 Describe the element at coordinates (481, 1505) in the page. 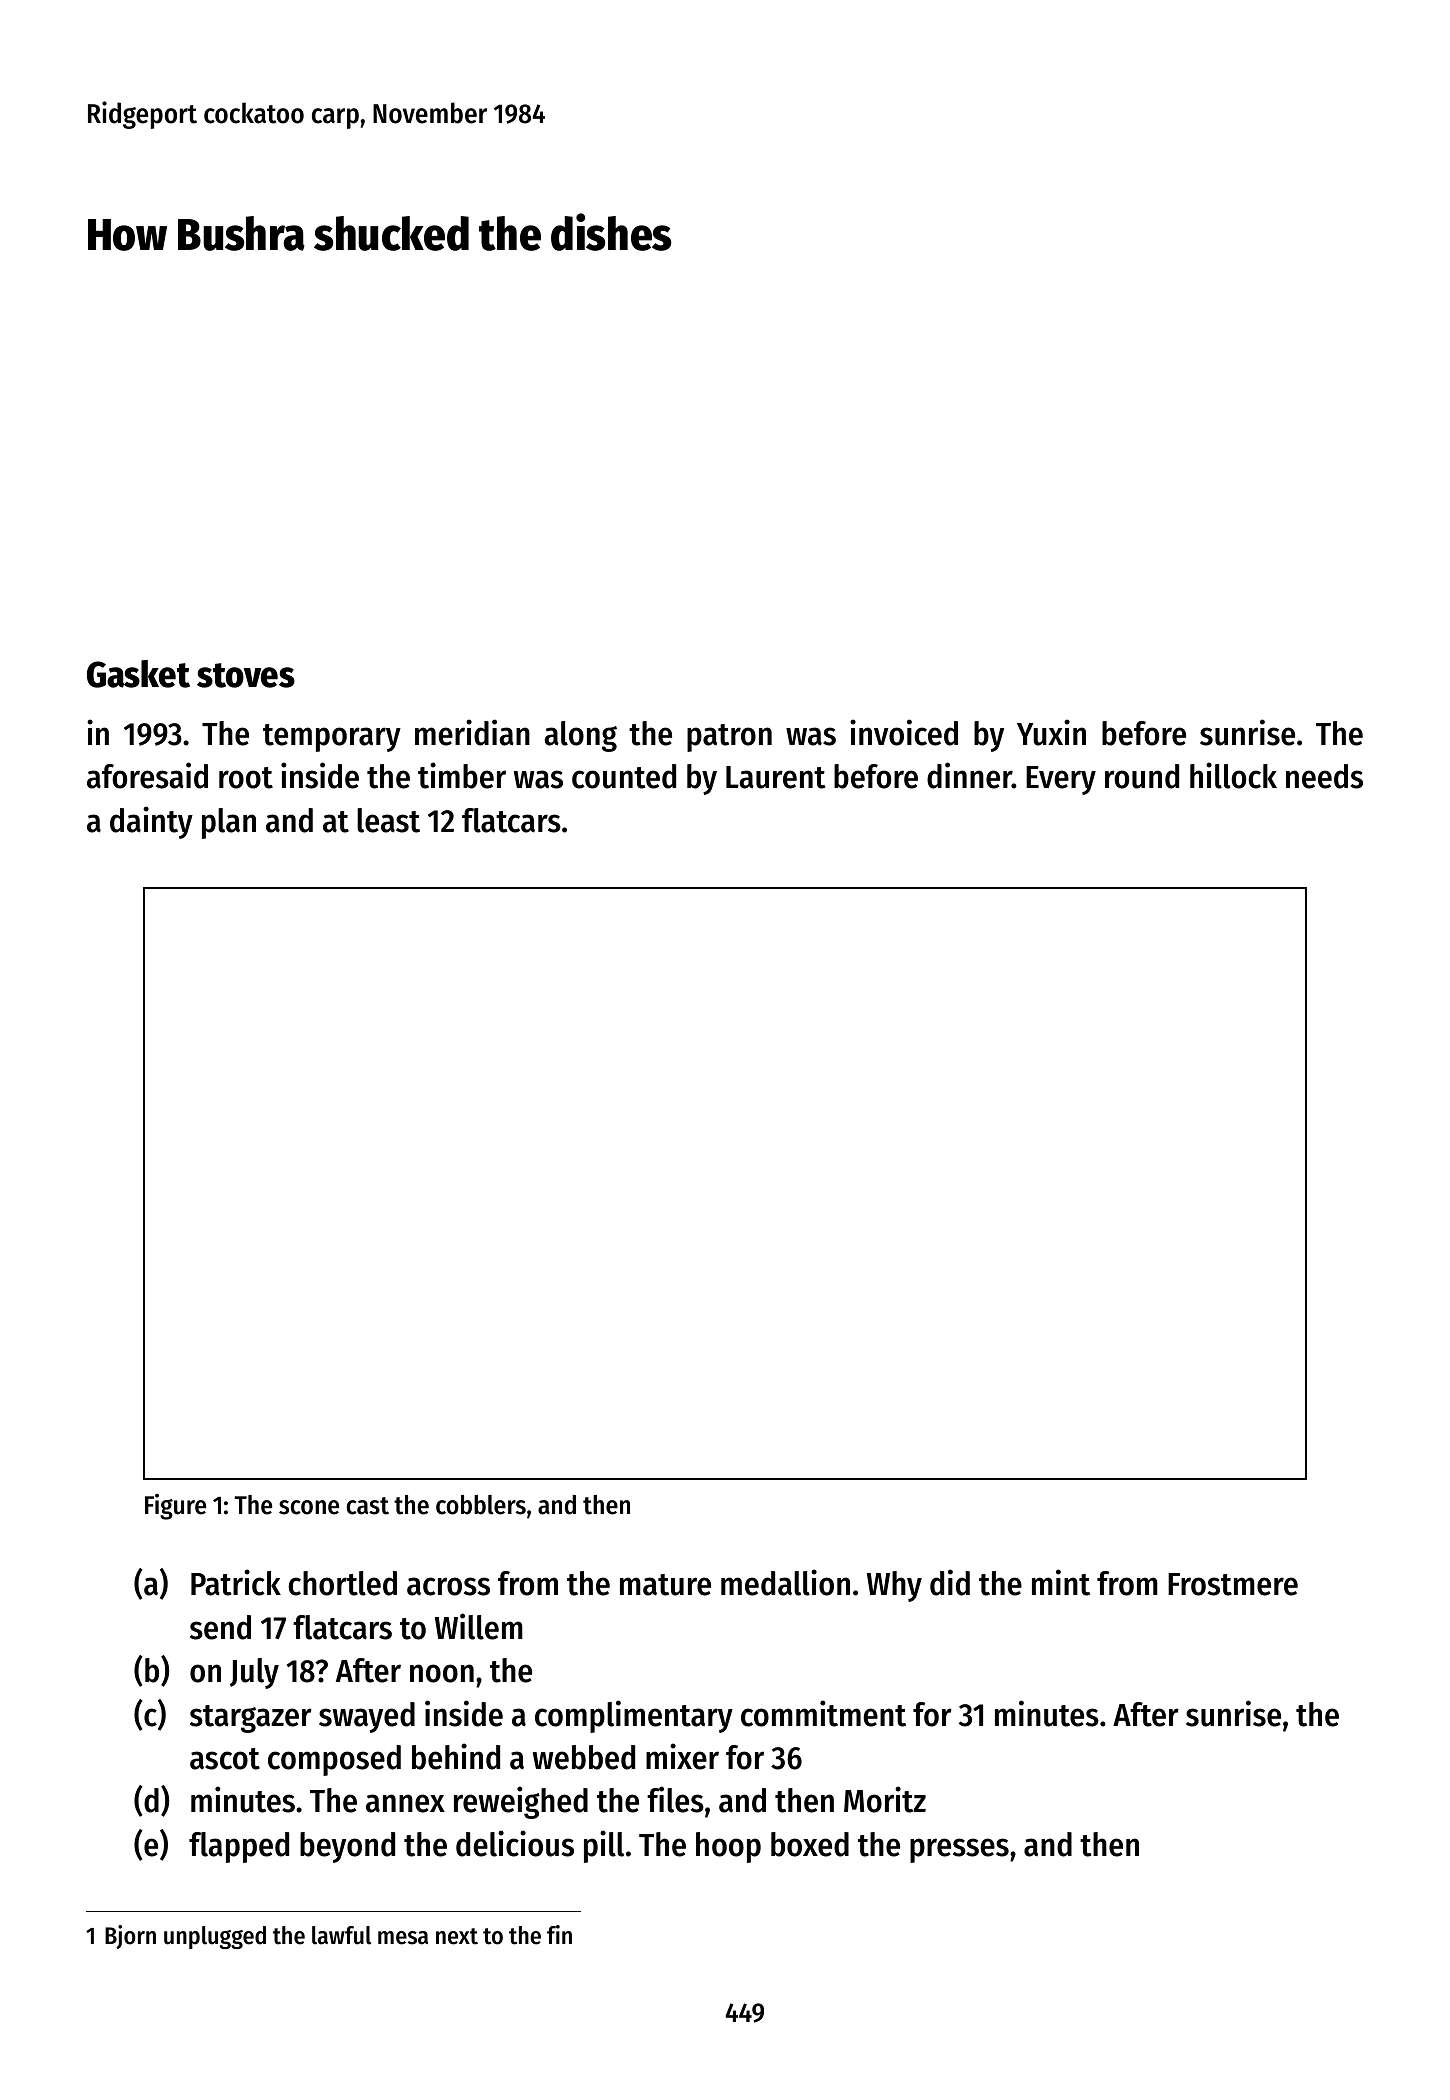

I see `cobblers` at that location.
